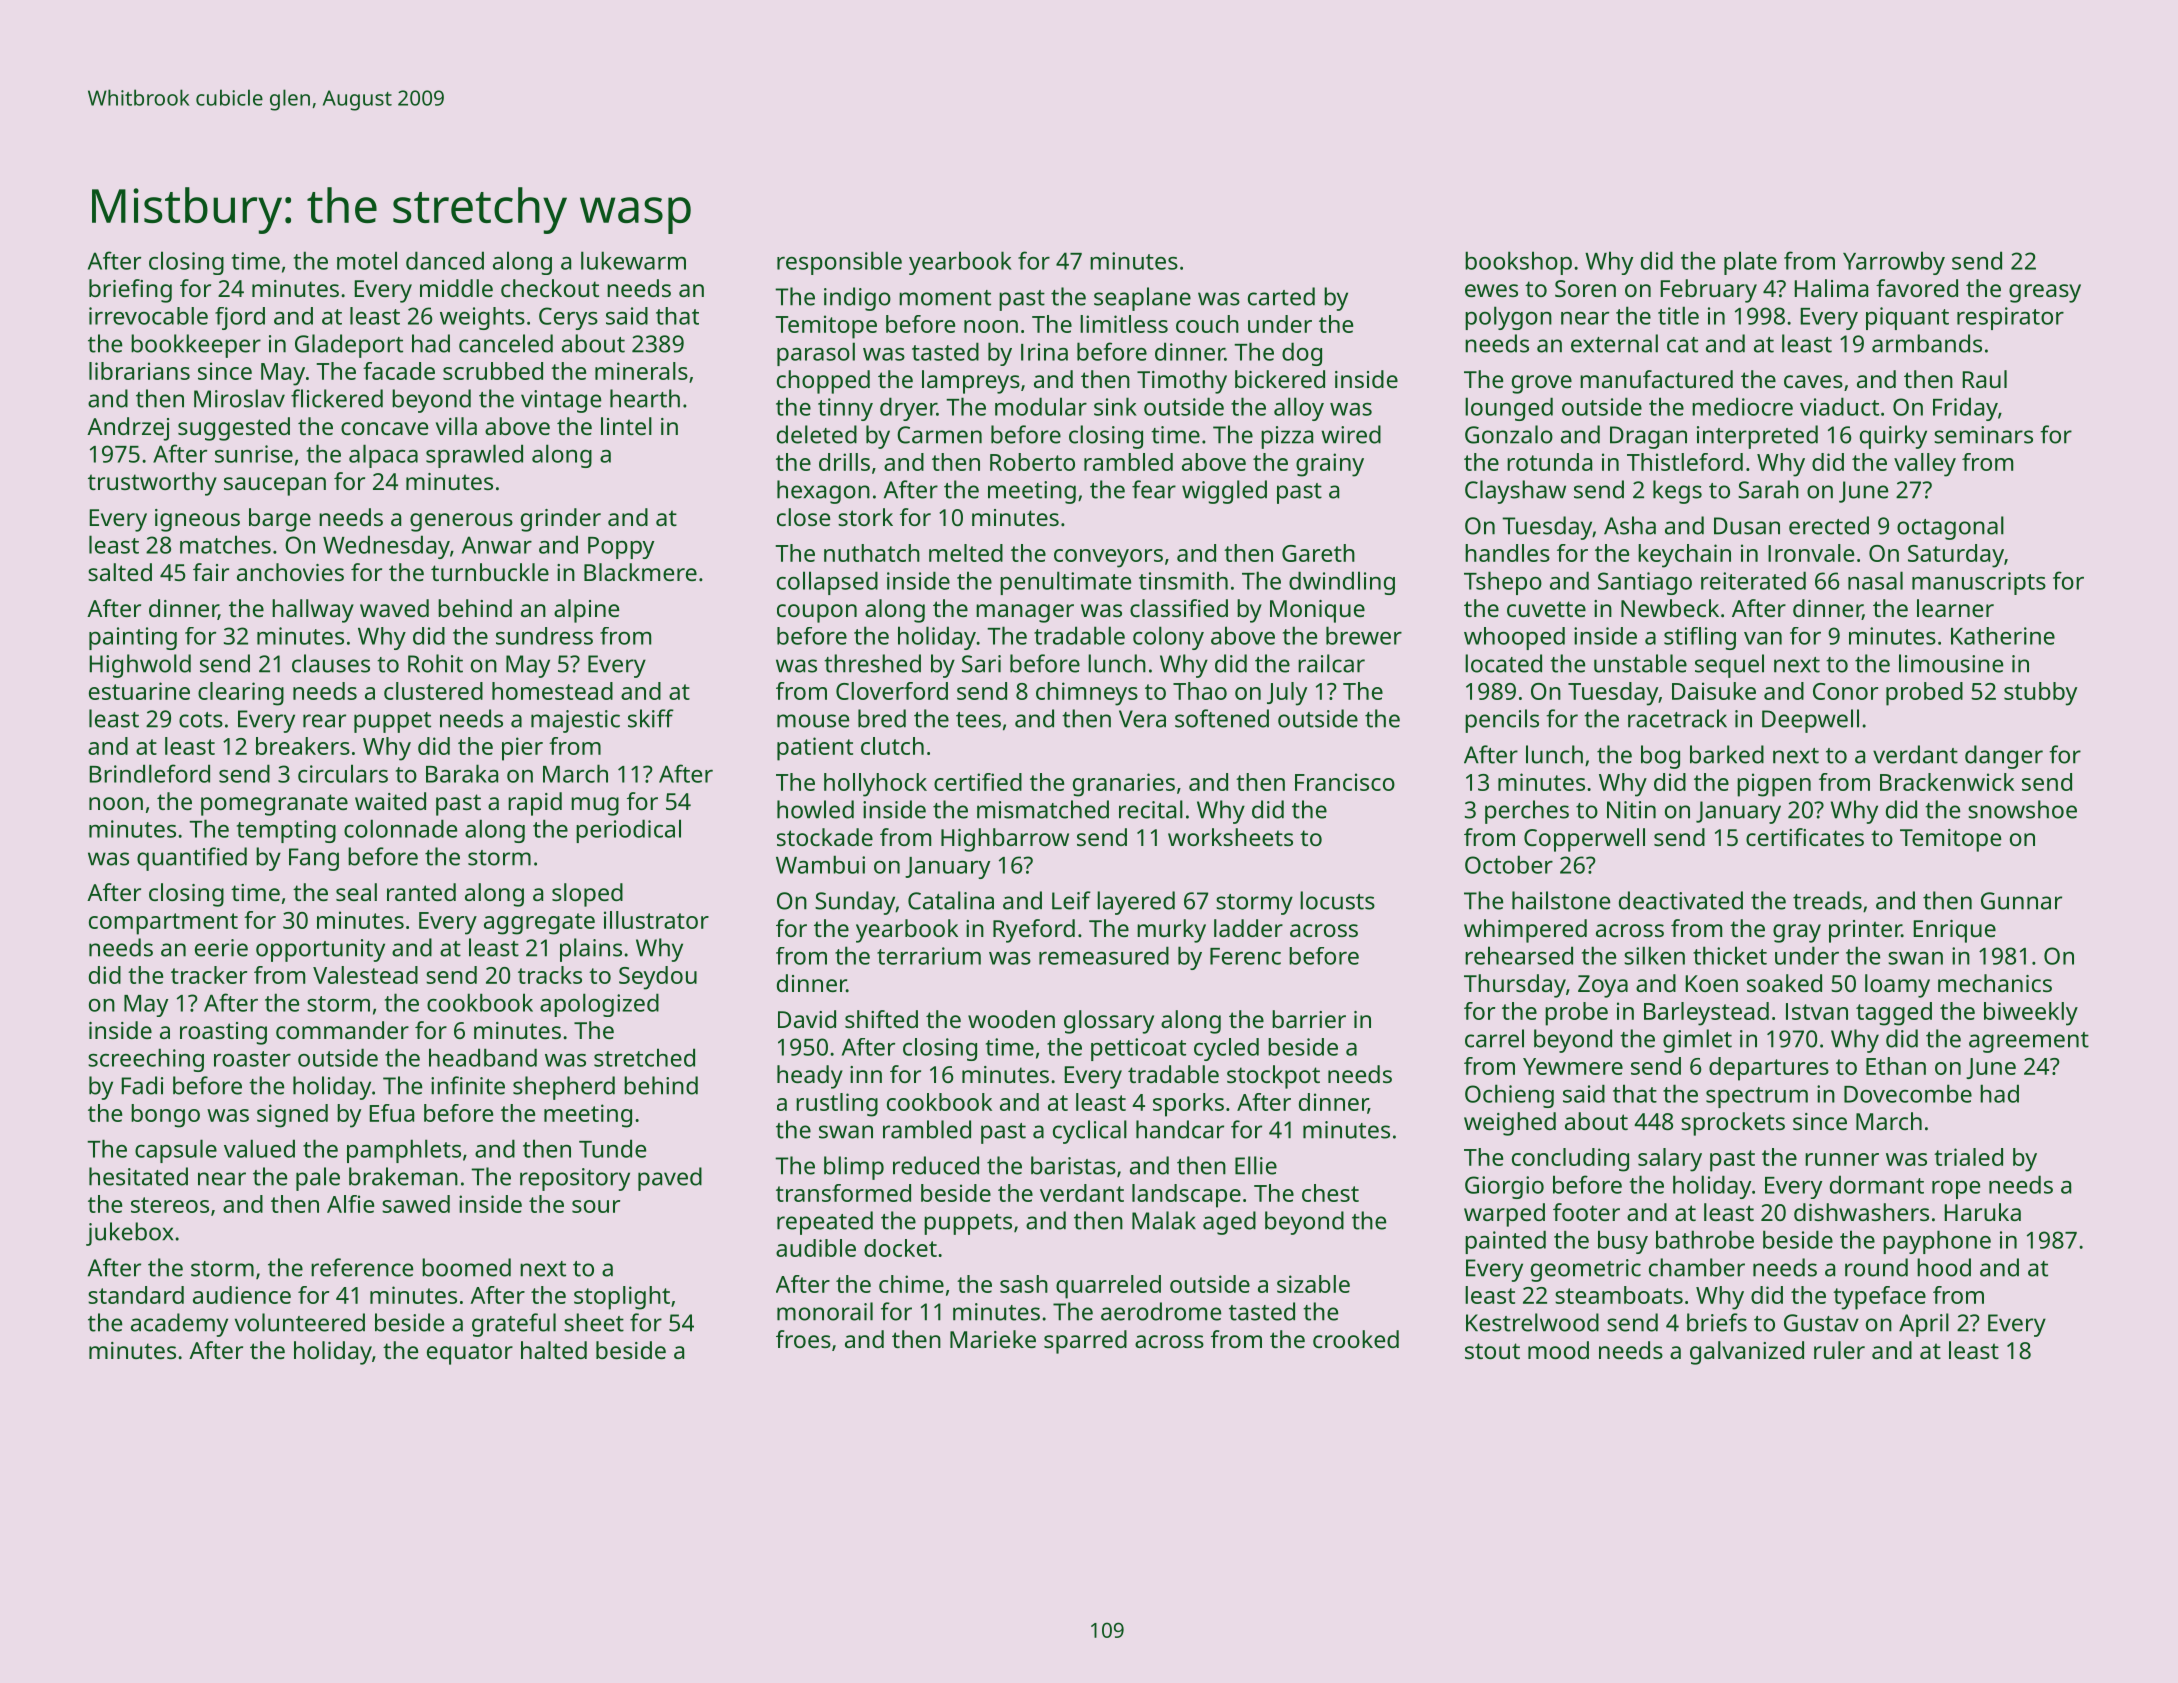 This screenshot has width=2178, height=1683. I want to click on galvanized, so click(1747, 1353).
